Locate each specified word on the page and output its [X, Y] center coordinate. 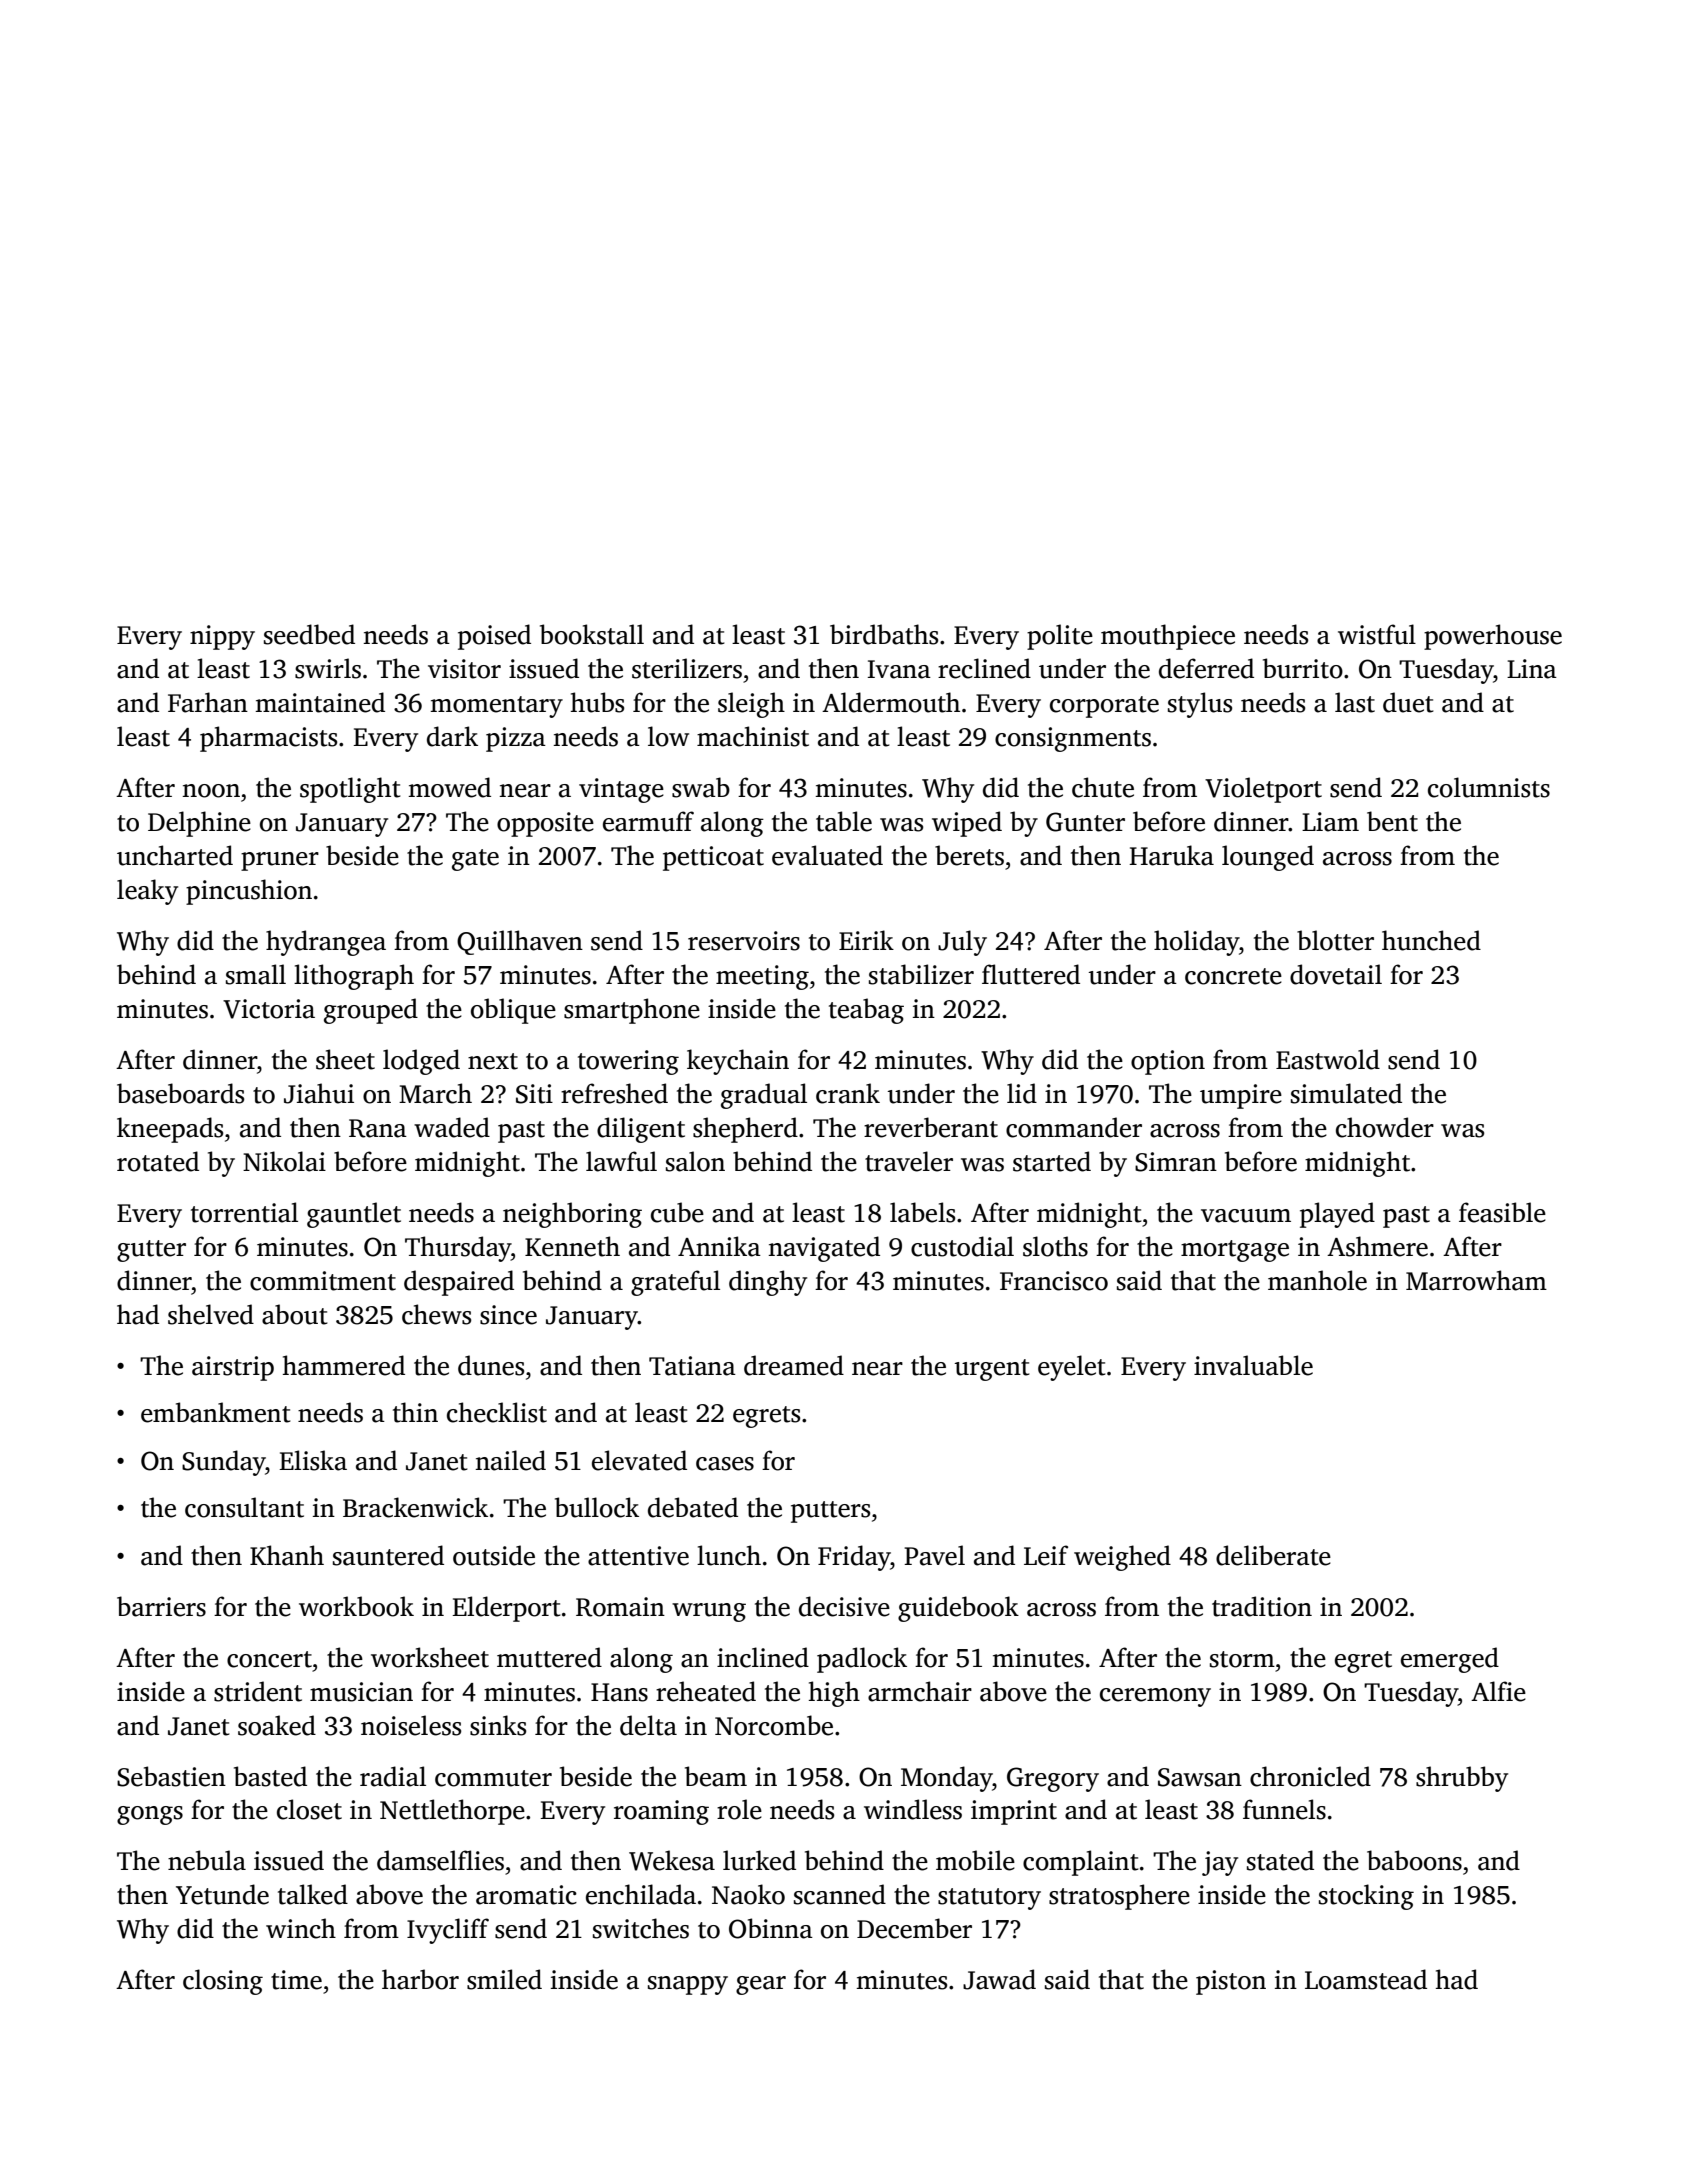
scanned [840, 1894]
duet [1408, 702]
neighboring [572, 1215]
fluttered [1031, 974]
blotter [1335, 940]
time [296, 1980]
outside [494, 1555]
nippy [222, 637]
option [1168, 1062]
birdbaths [884, 634]
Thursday [458, 1249]
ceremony [1155, 1697]
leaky [147, 892]
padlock [862, 1660]
